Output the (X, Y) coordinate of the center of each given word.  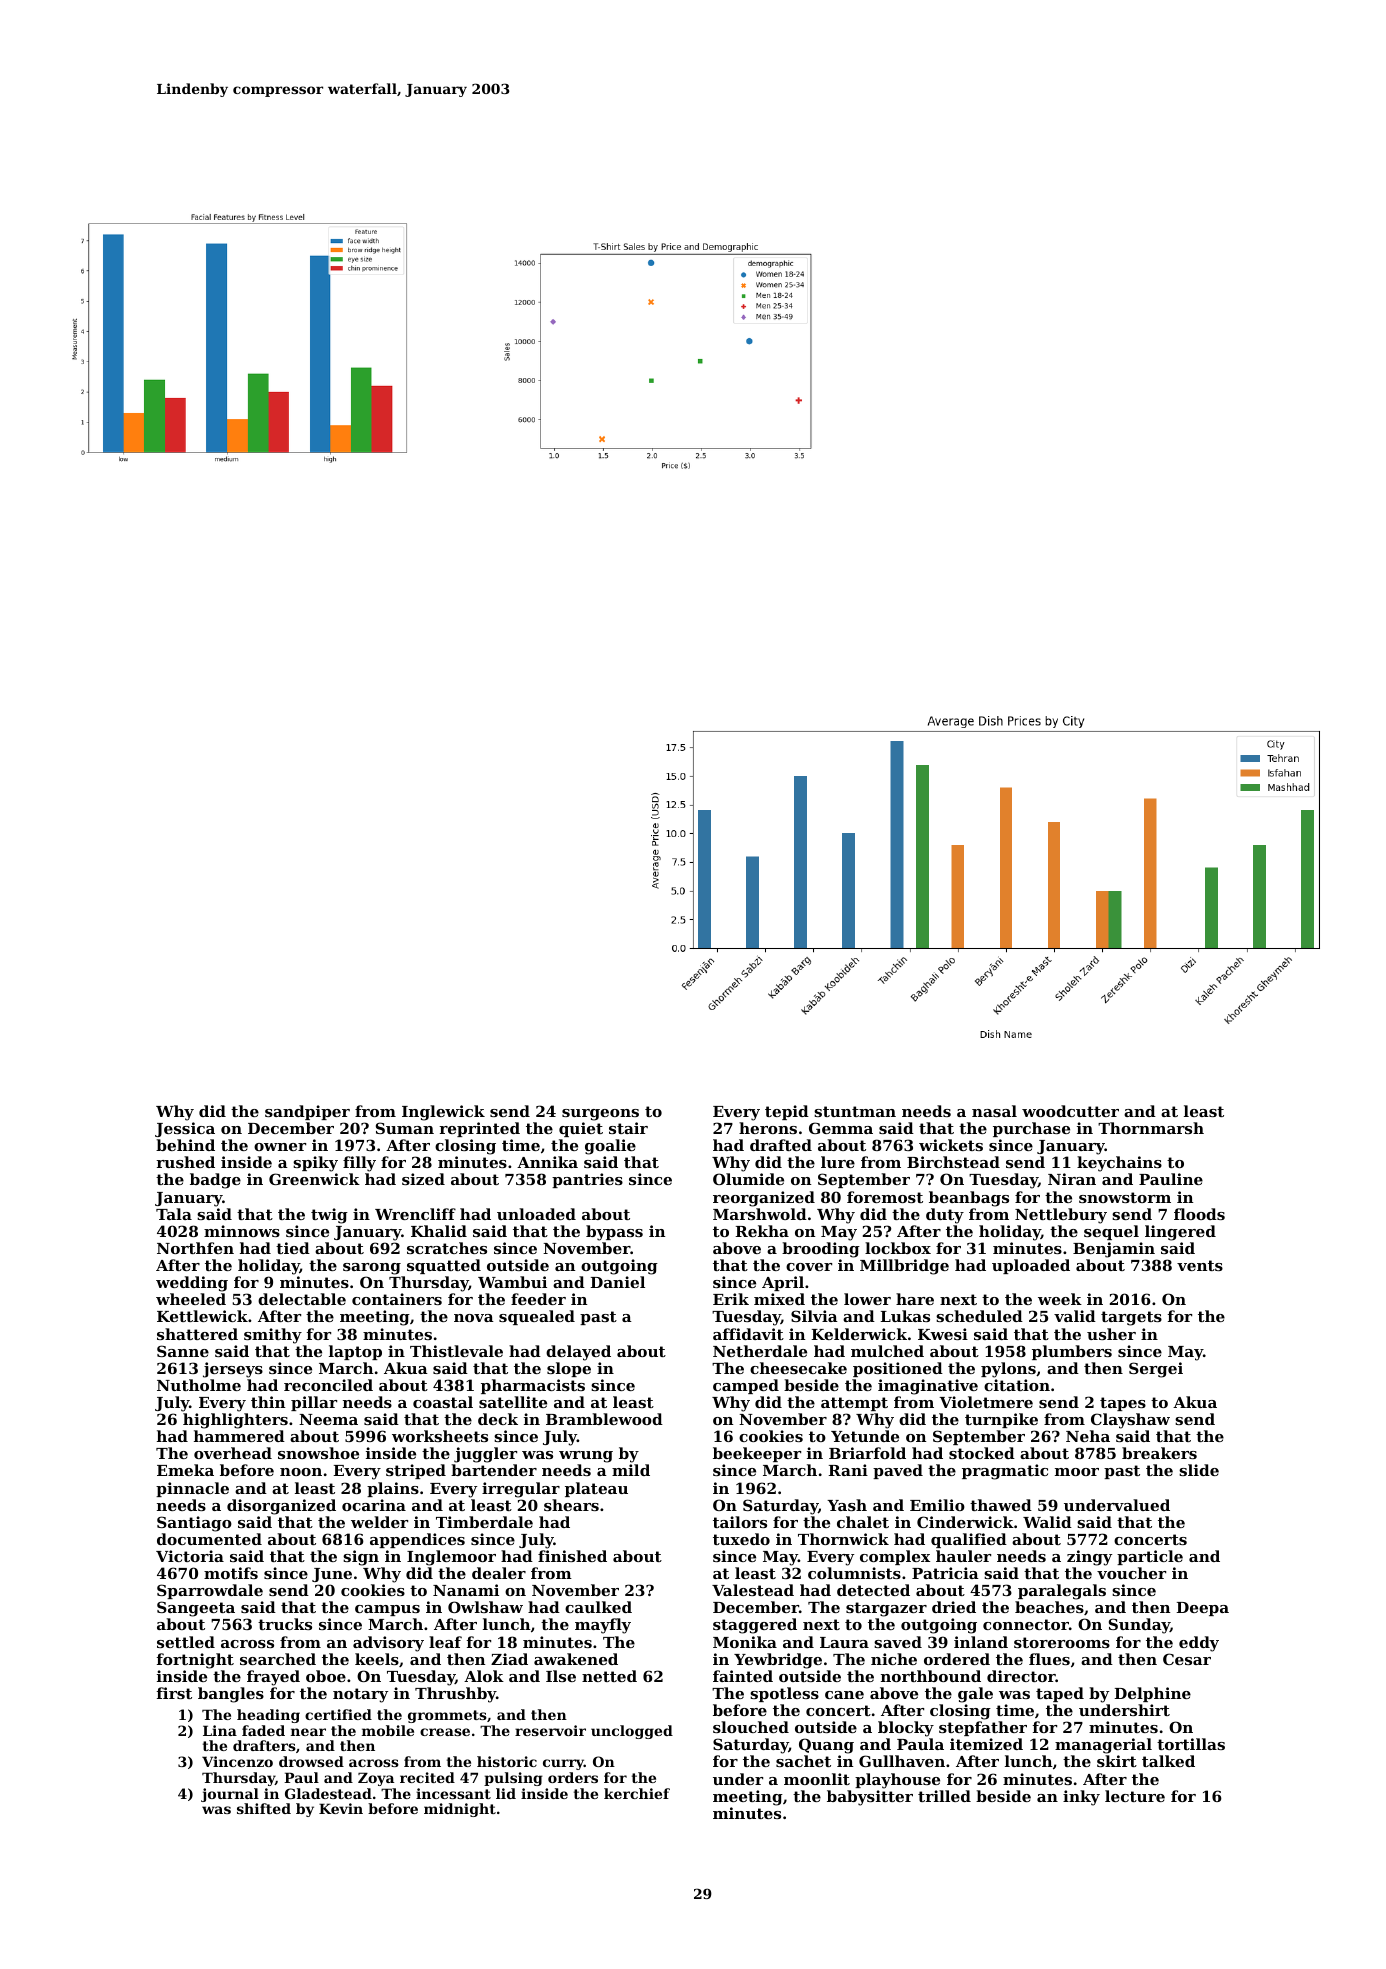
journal (230, 1795)
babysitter (870, 1798)
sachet (803, 1761)
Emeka (185, 1470)
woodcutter (1070, 1111)
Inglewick (443, 1113)
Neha (1088, 1436)
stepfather (983, 1728)
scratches (447, 1248)
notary (360, 1695)
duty (945, 1216)
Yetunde (865, 1436)
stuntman (855, 1111)
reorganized (764, 1199)
